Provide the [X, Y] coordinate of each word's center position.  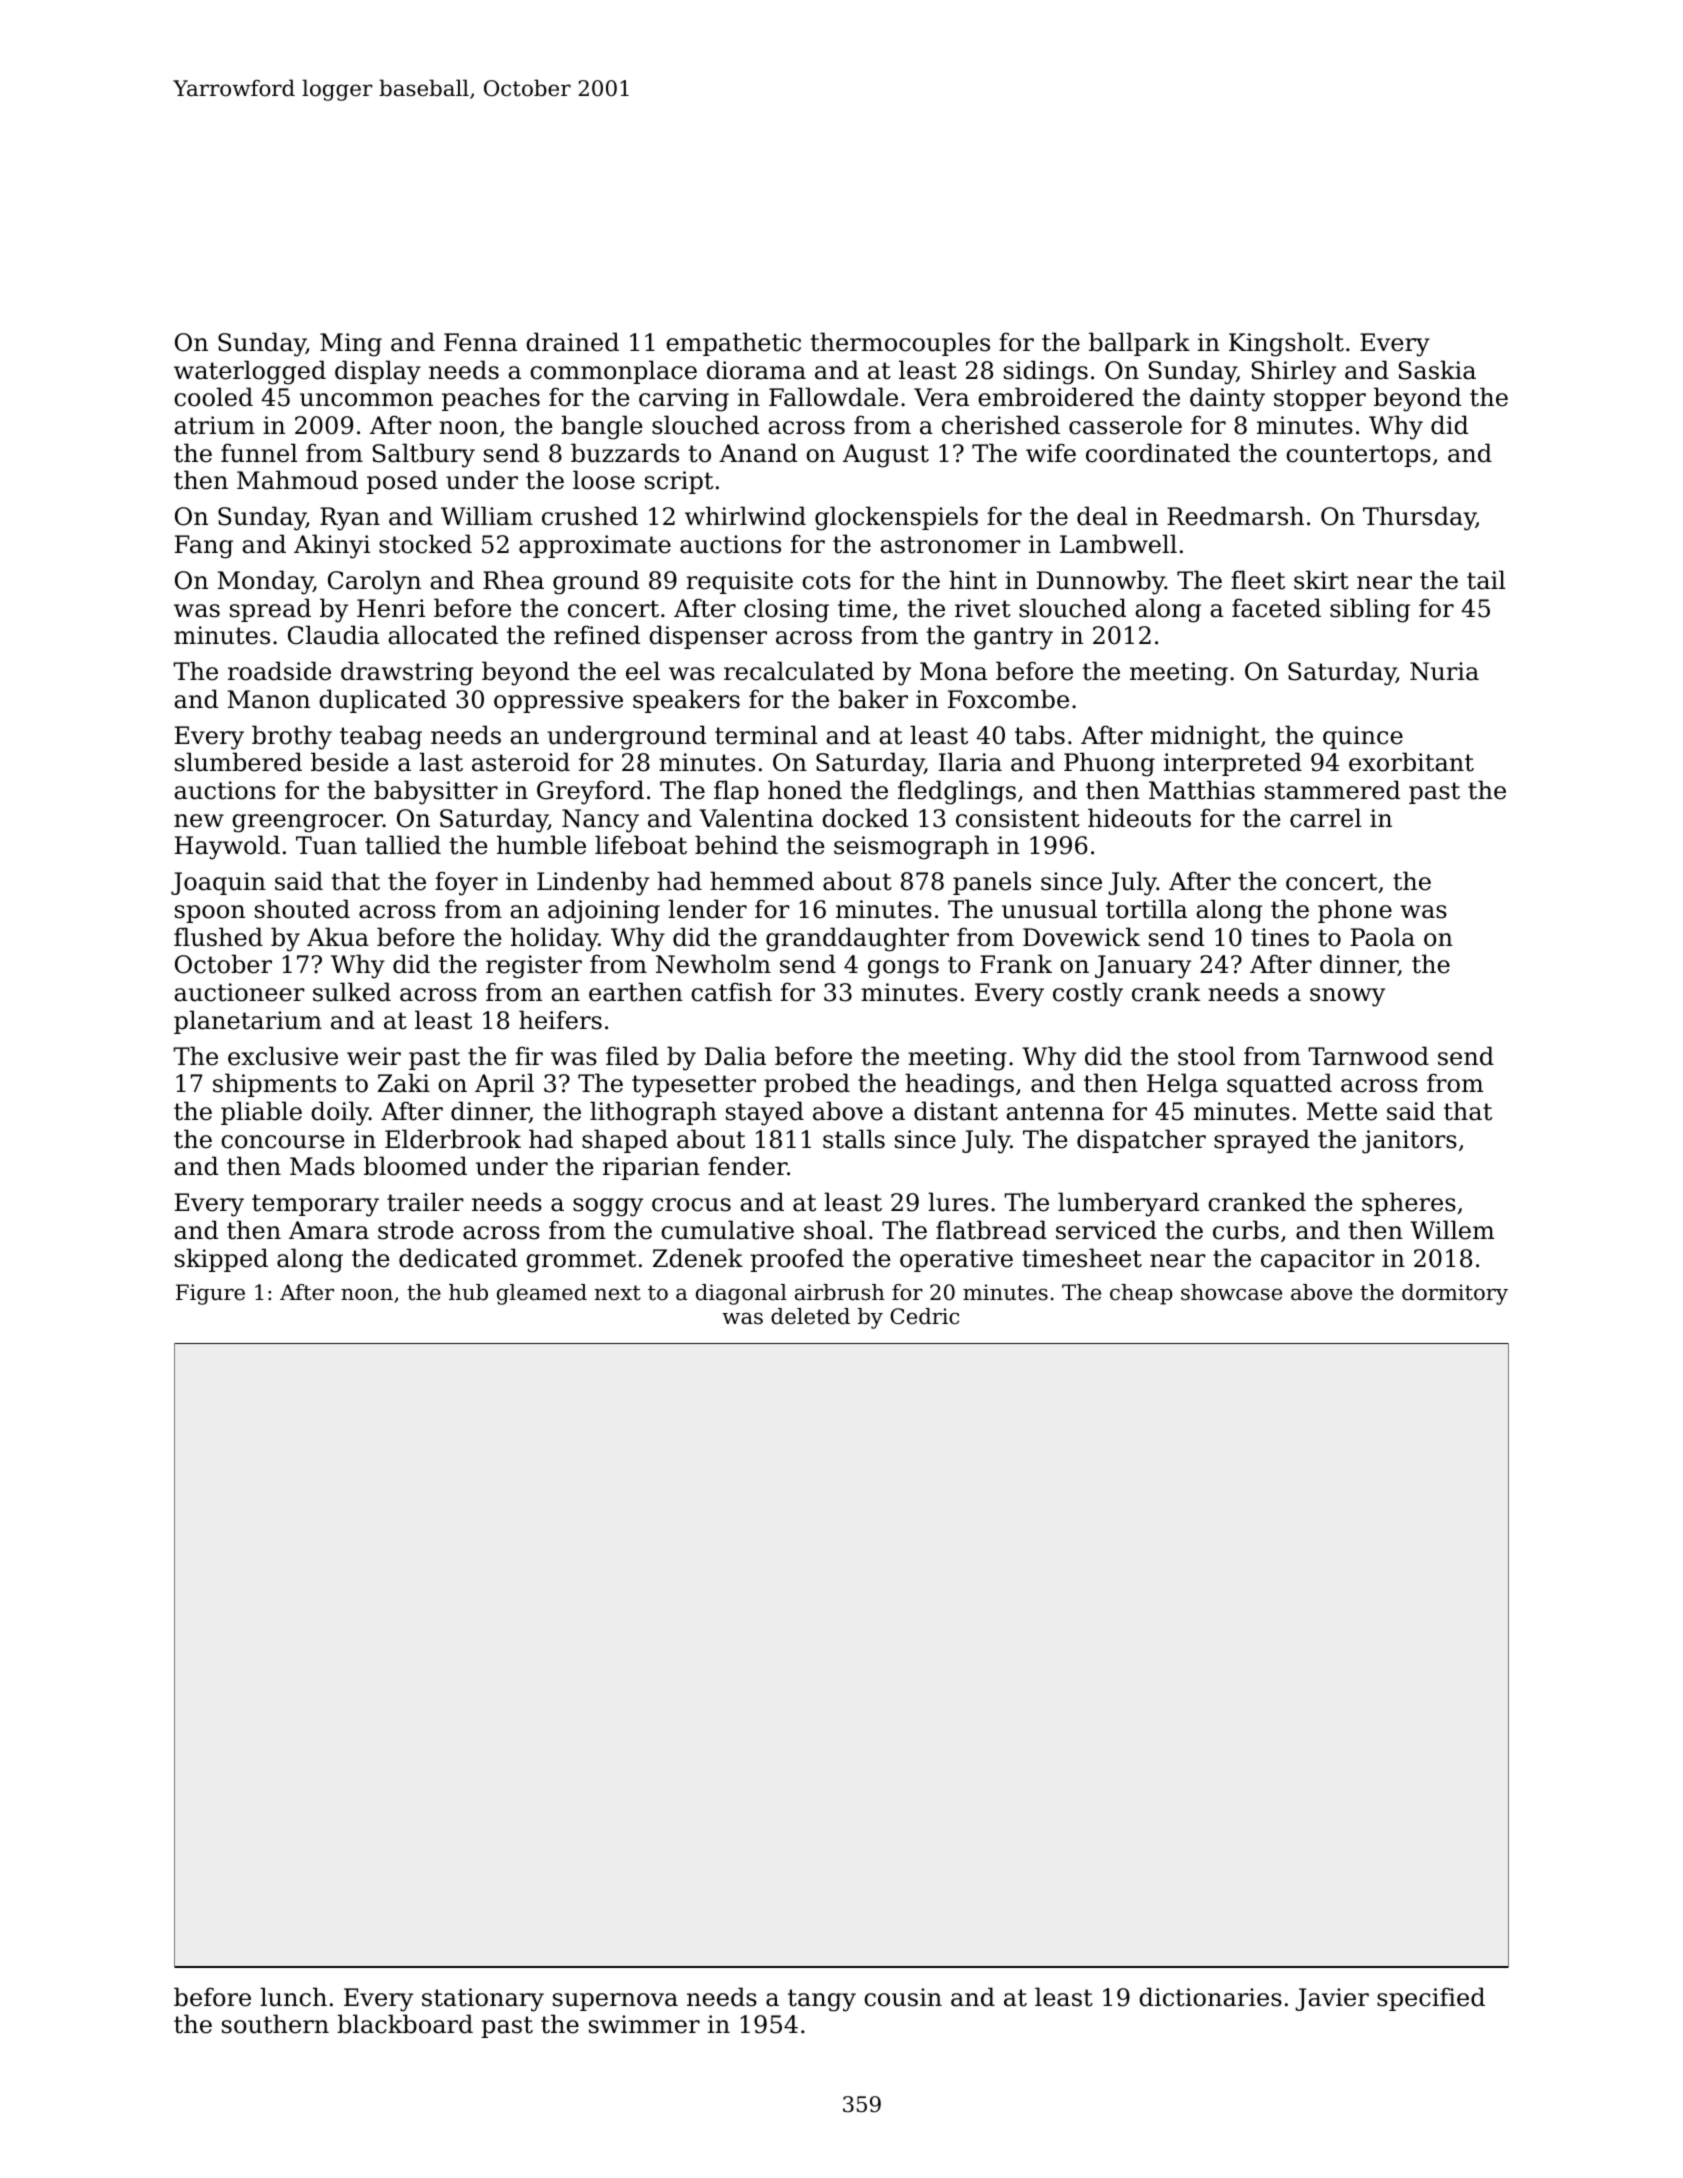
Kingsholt [1286, 344]
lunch [293, 1997]
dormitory [1455, 1294]
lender [707, 909]
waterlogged [250, 372]
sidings [1046, 372]
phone [1355, 911]
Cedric [924, 1316]
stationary [483, 2000]
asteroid [521, 762]
